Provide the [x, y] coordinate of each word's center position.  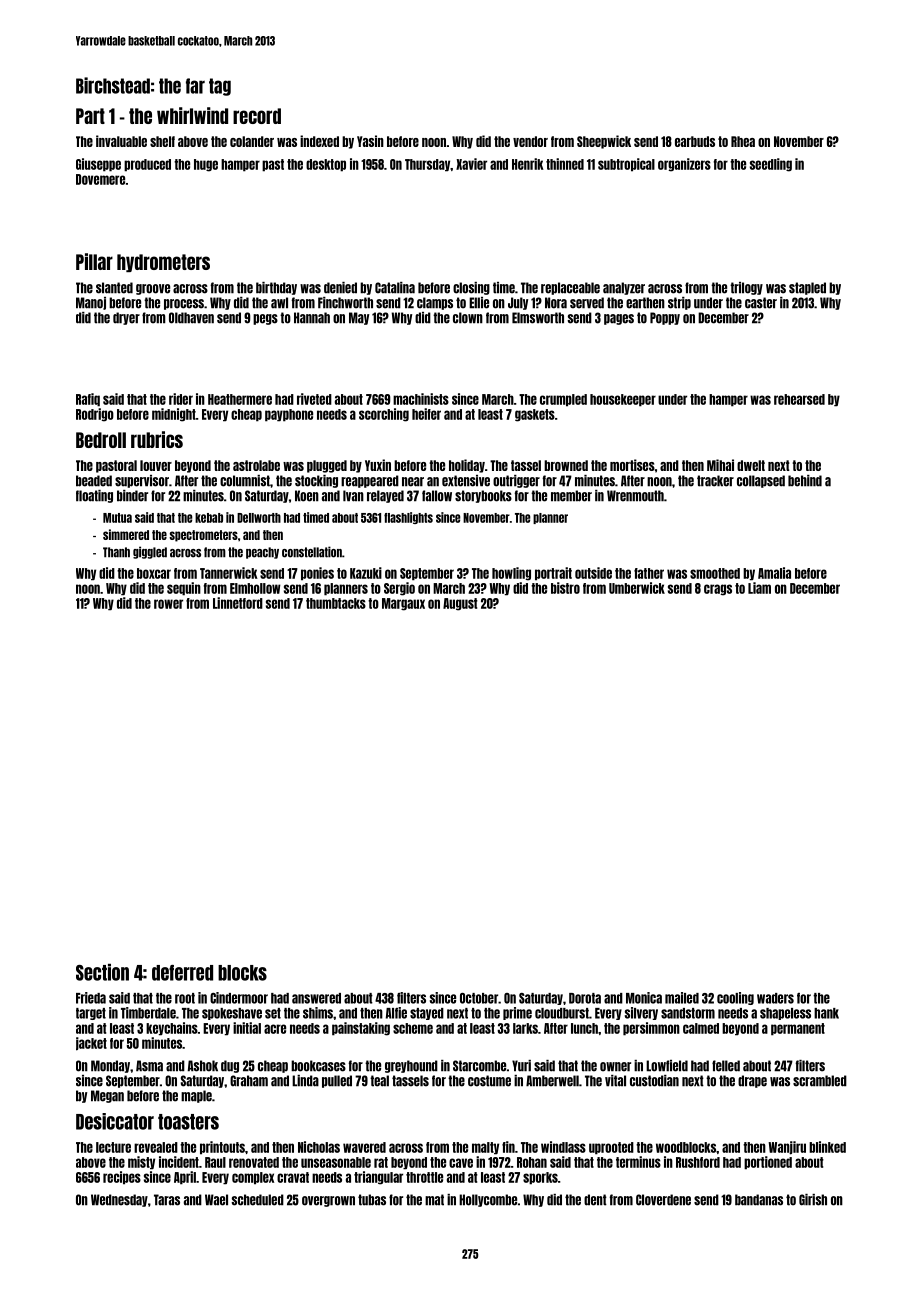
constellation [312, 552]
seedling [771, 165]
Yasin [370, 141]
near [413, 482]
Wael [216, 1200]
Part [90, 116]
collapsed [761, 481]
